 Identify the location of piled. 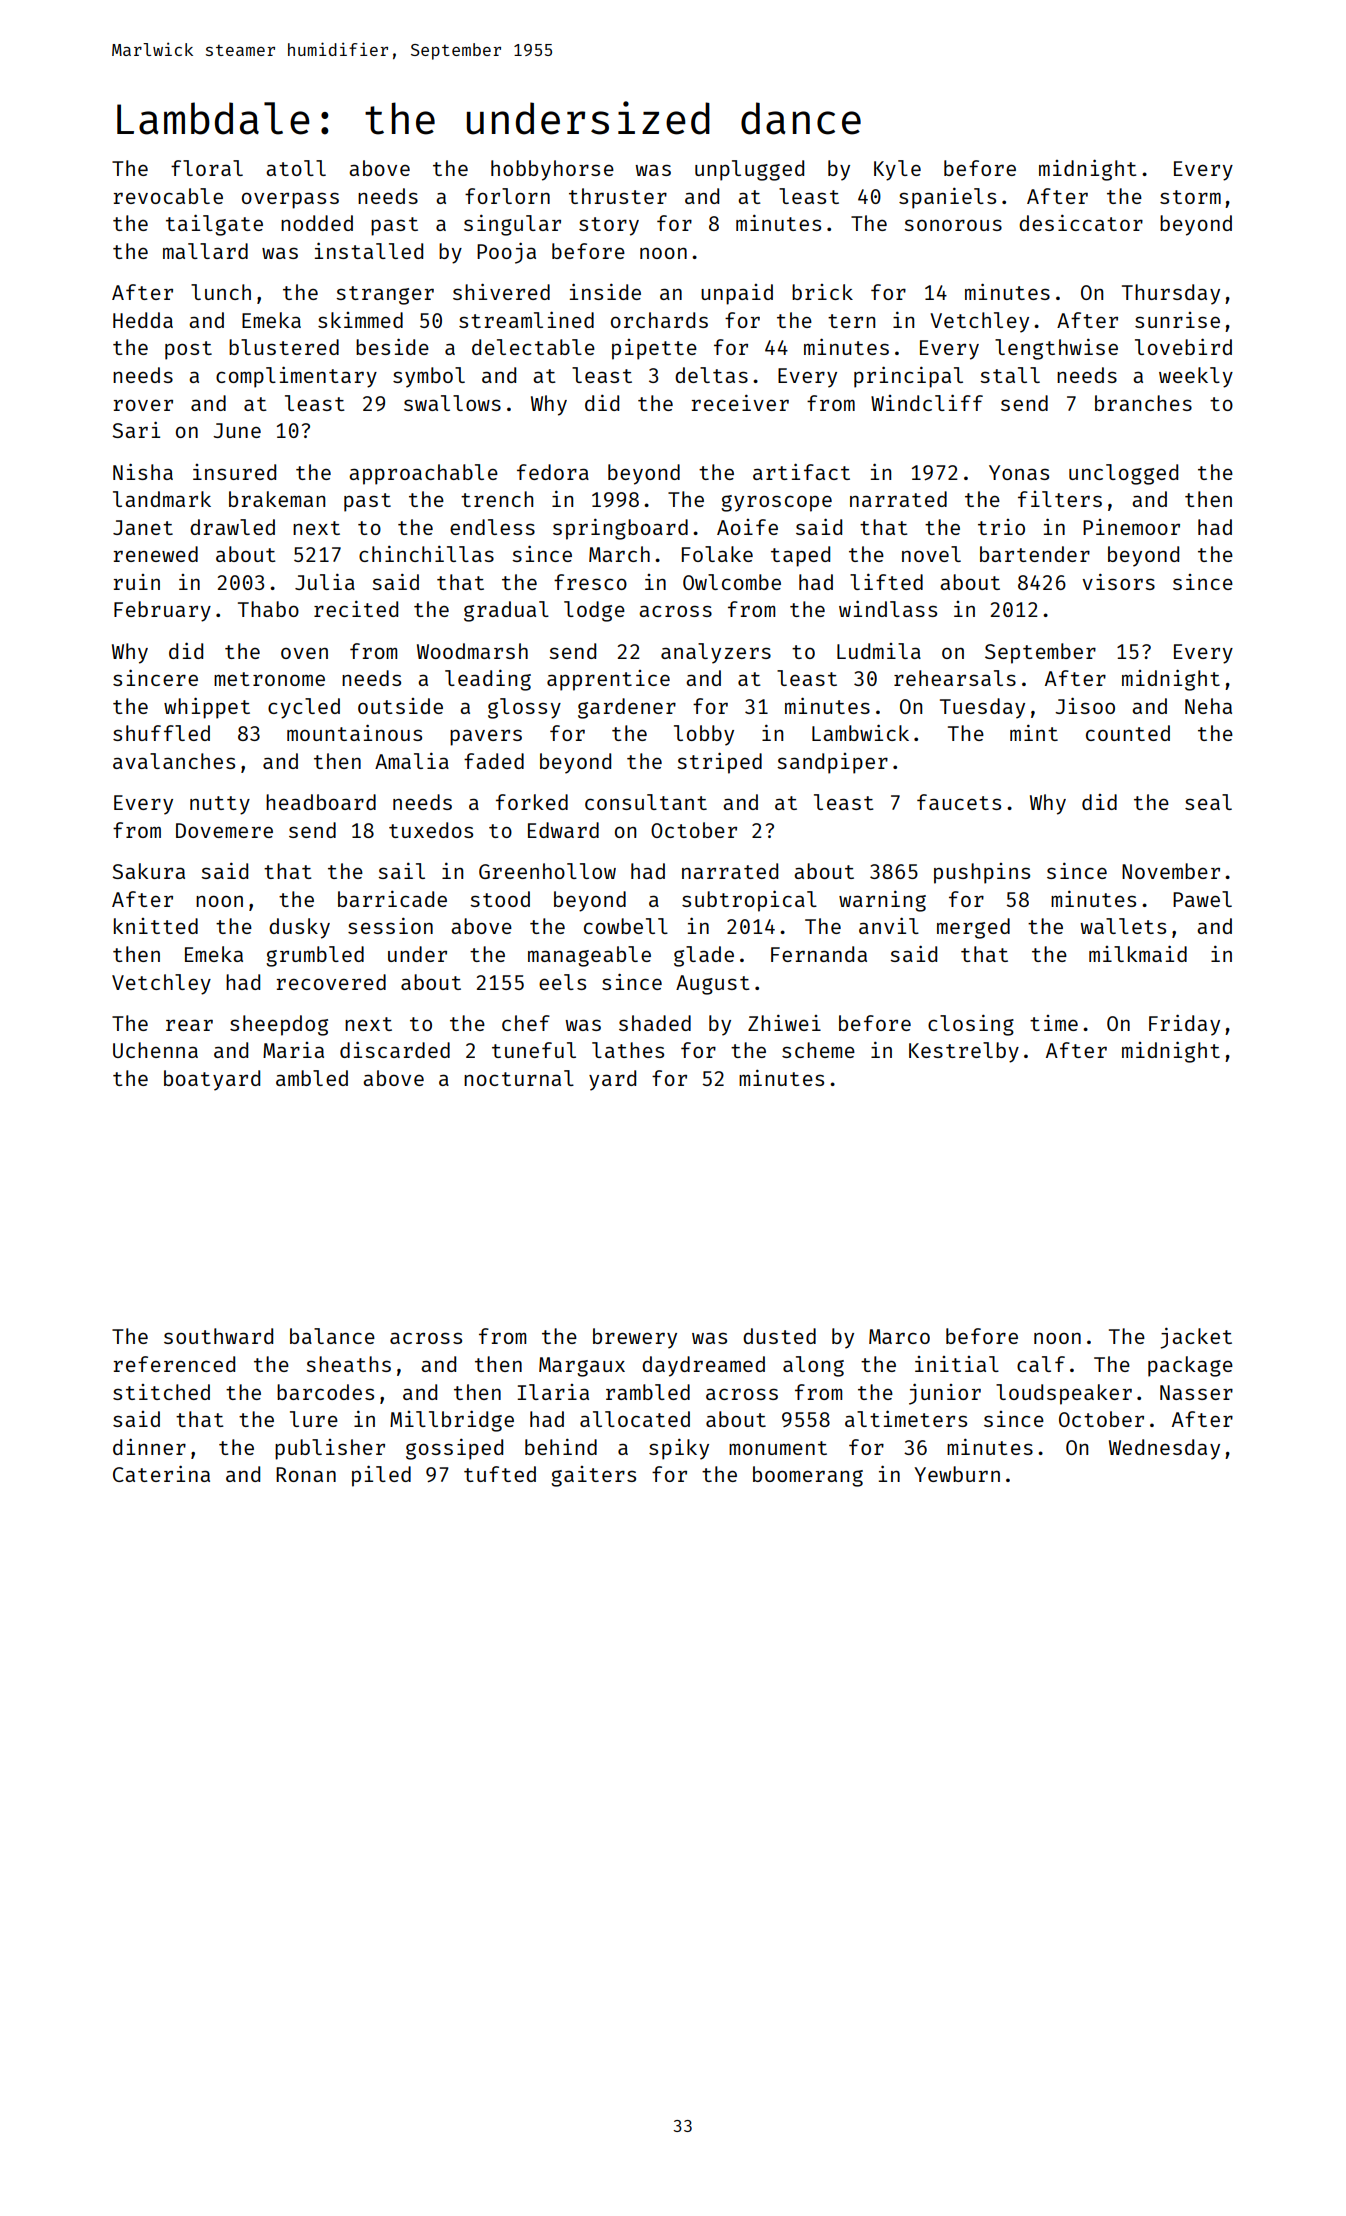
(381, 1476).
